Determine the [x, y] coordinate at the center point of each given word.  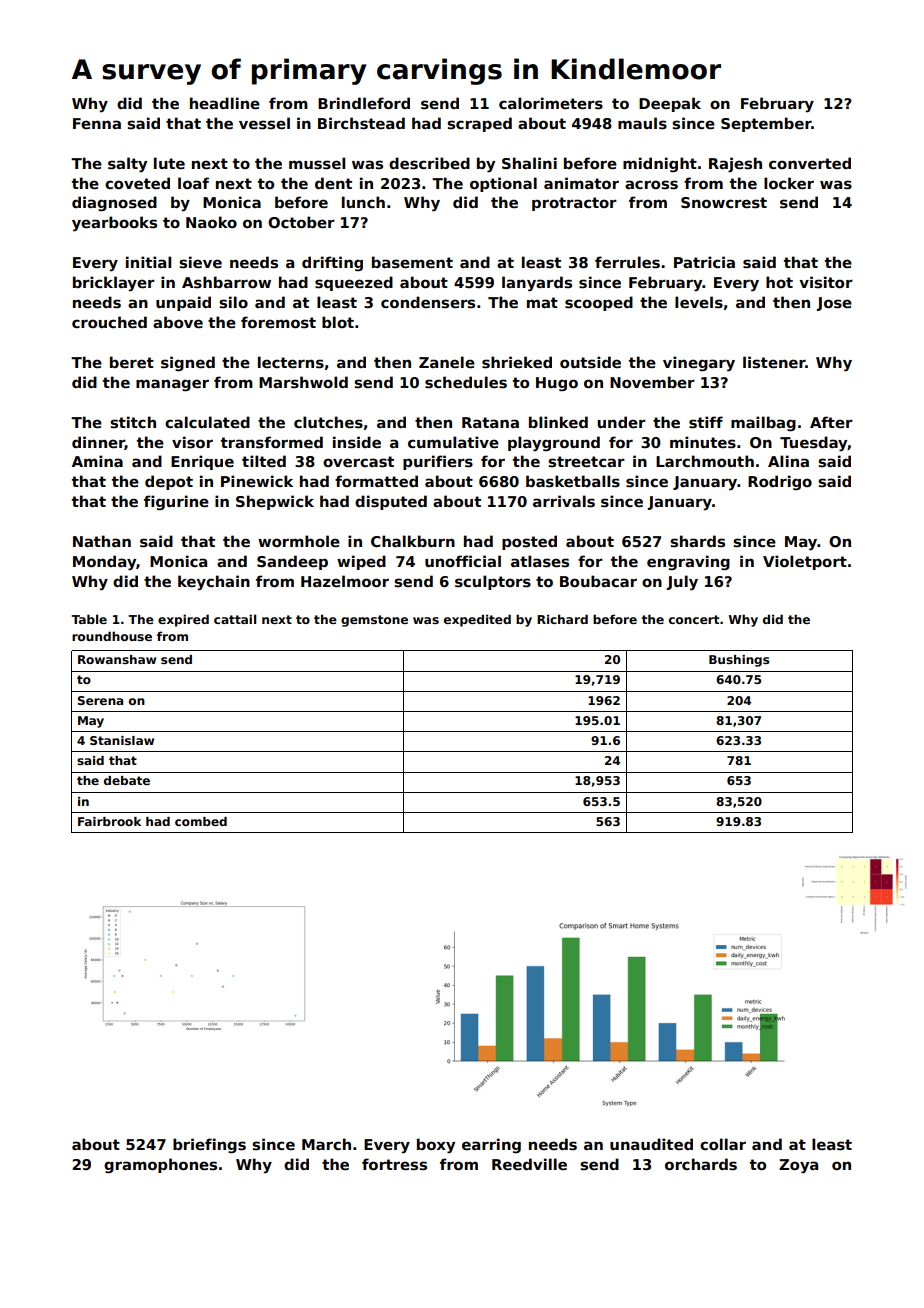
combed [201, 821]
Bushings [739, 661]
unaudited [651, 1144]
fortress [394, 1164]
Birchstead [361, 123]
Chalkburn [413, 541]
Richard [562, 619]
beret [132, 362]
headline [225, 103]
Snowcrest [724, 203]
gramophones [160, 1165]
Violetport [805, 562]
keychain [214, 583]
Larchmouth [705, 461]
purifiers [438, 462]
